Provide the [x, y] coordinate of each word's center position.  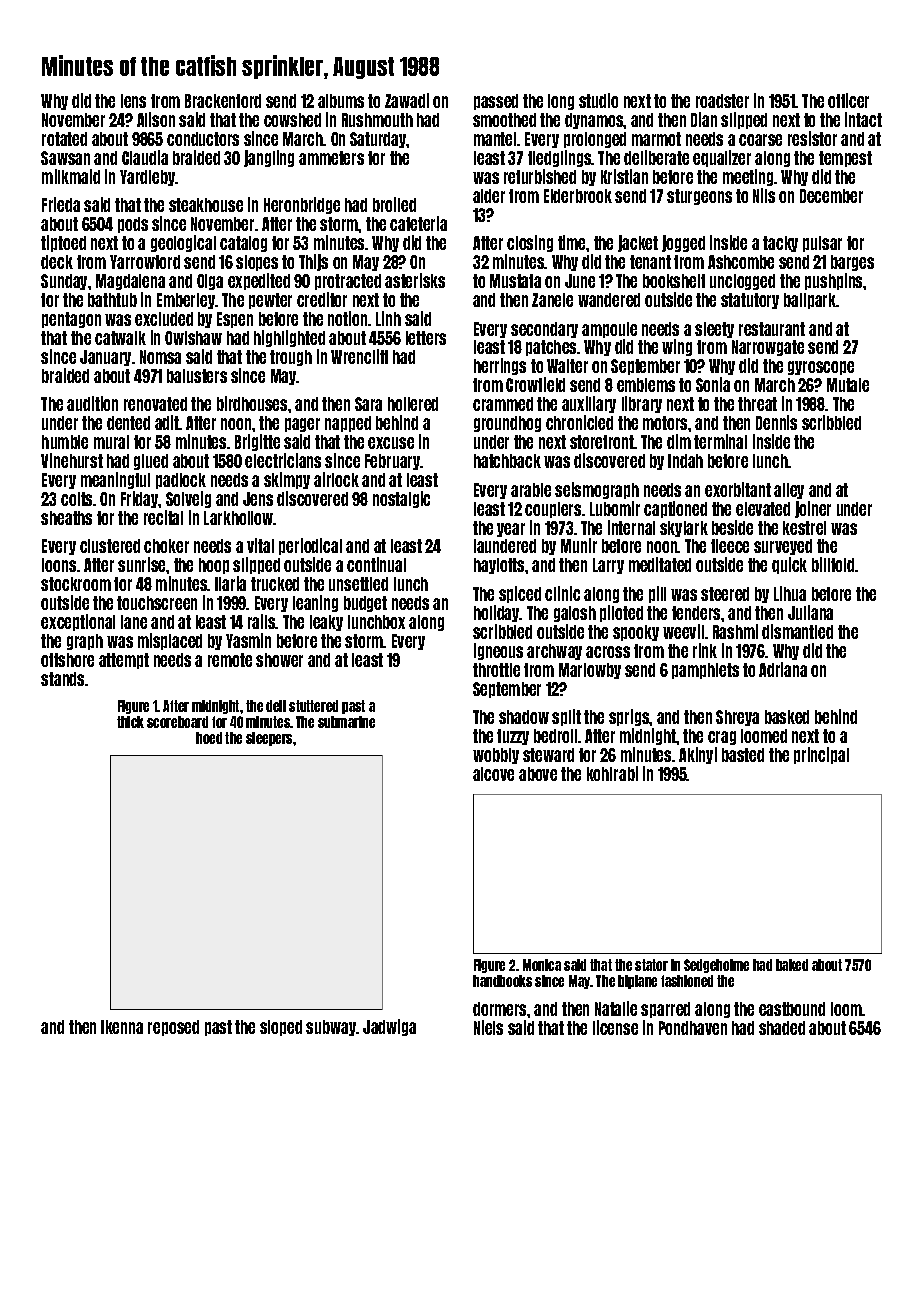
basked [787, 717]
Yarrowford [145, 262]
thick [130, 722]
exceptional [78, 622]
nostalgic [401, 499]
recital [163, 517]
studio [598, 100]
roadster [722, 101]
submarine [346, 722]
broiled [394, 204]
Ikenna [122, 1027]
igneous [498, 651]
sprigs [629, 717]
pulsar [822, 244]
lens [133, 101]
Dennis [776, 422]
